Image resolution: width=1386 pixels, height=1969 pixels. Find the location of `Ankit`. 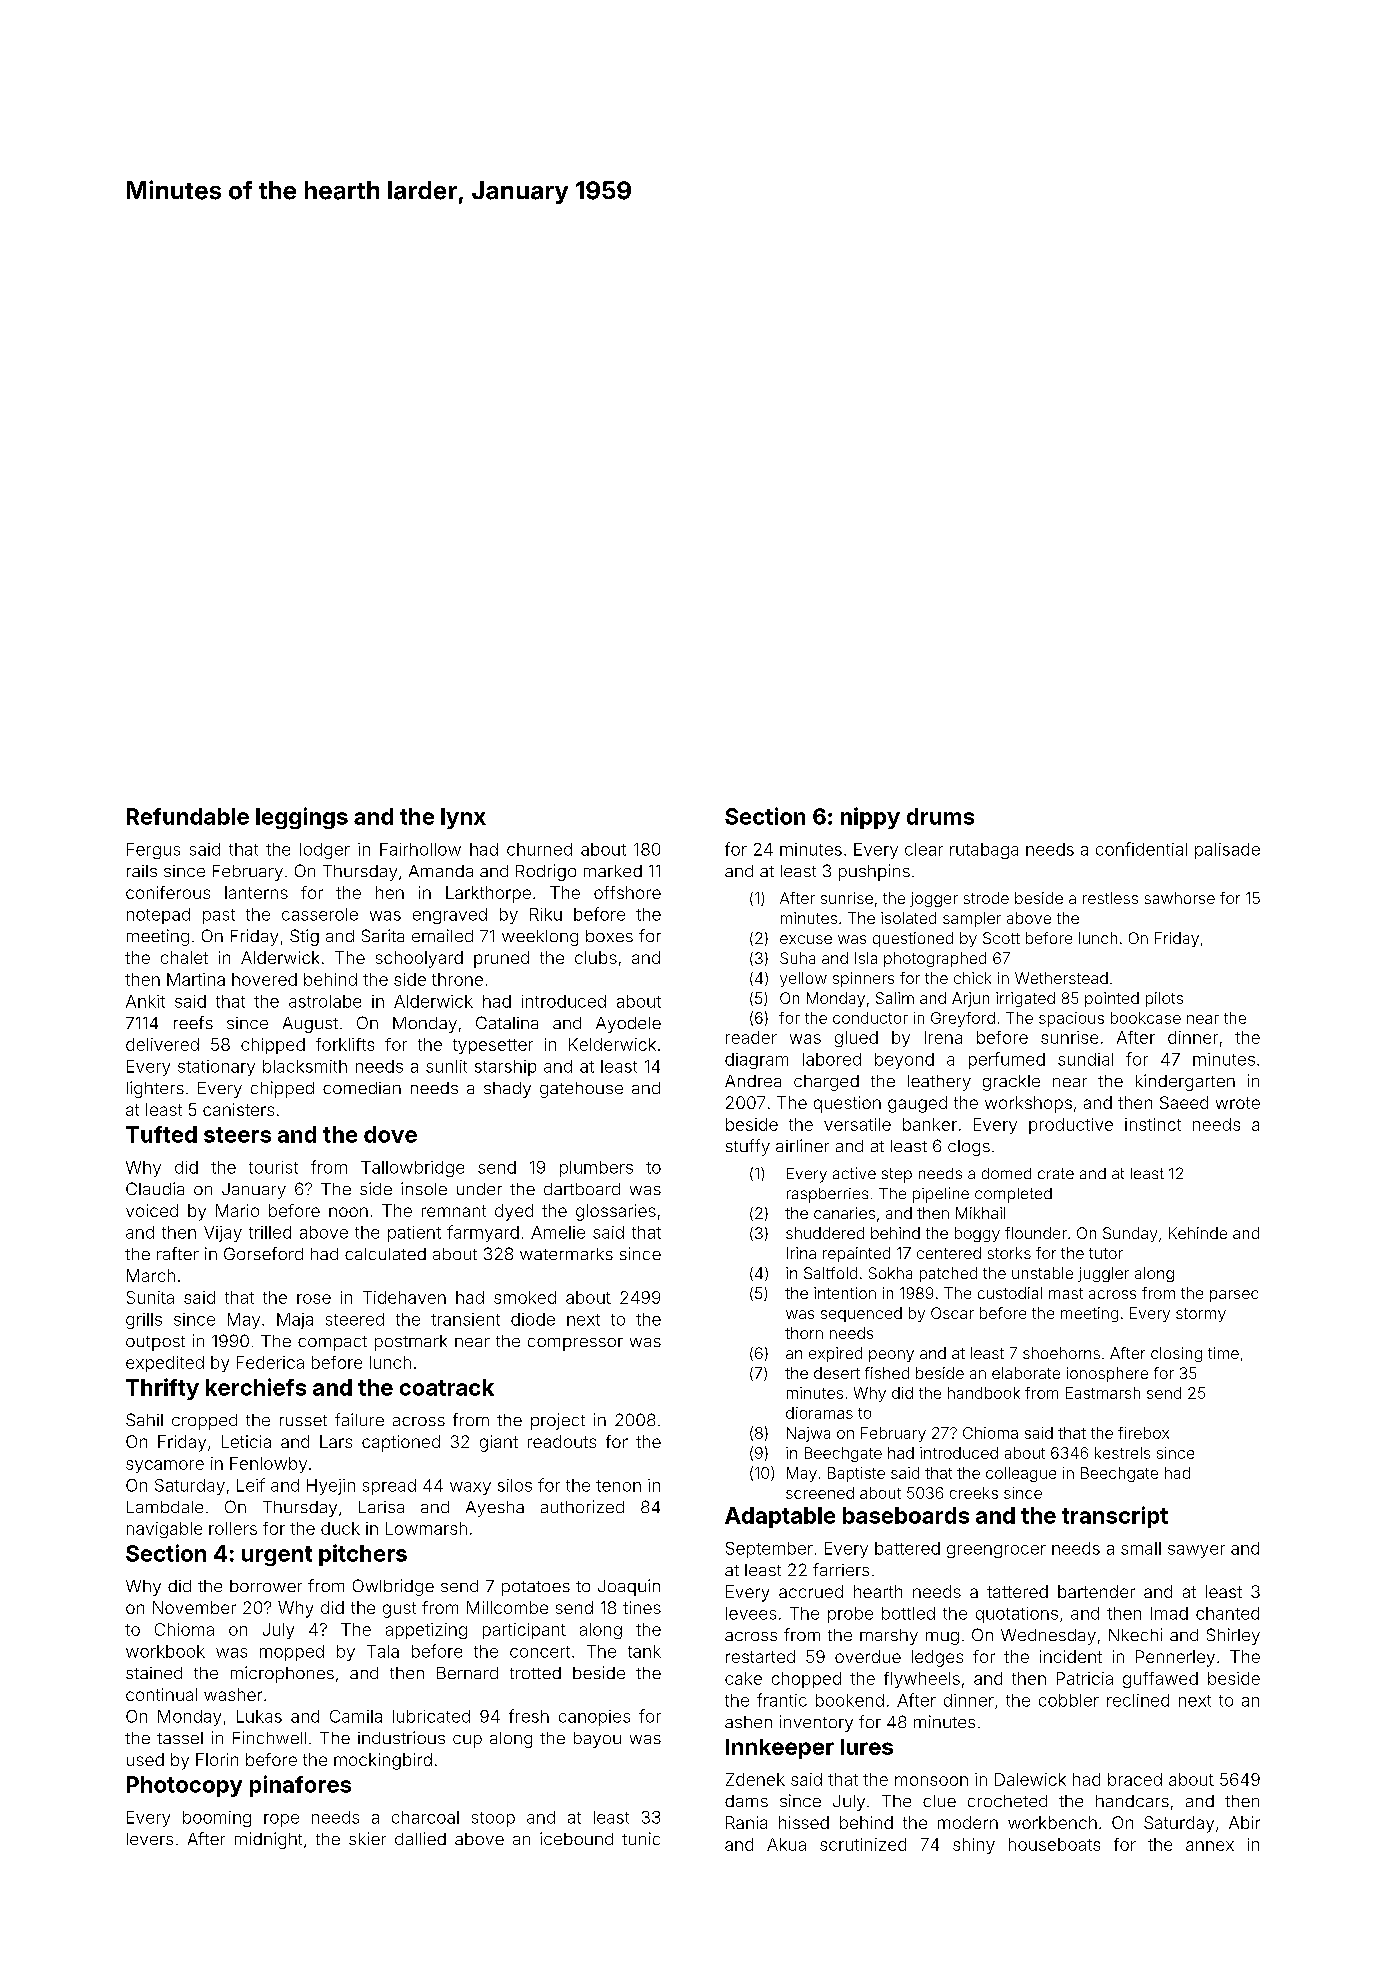

Ankit is located at coordinates (145, 1001).
